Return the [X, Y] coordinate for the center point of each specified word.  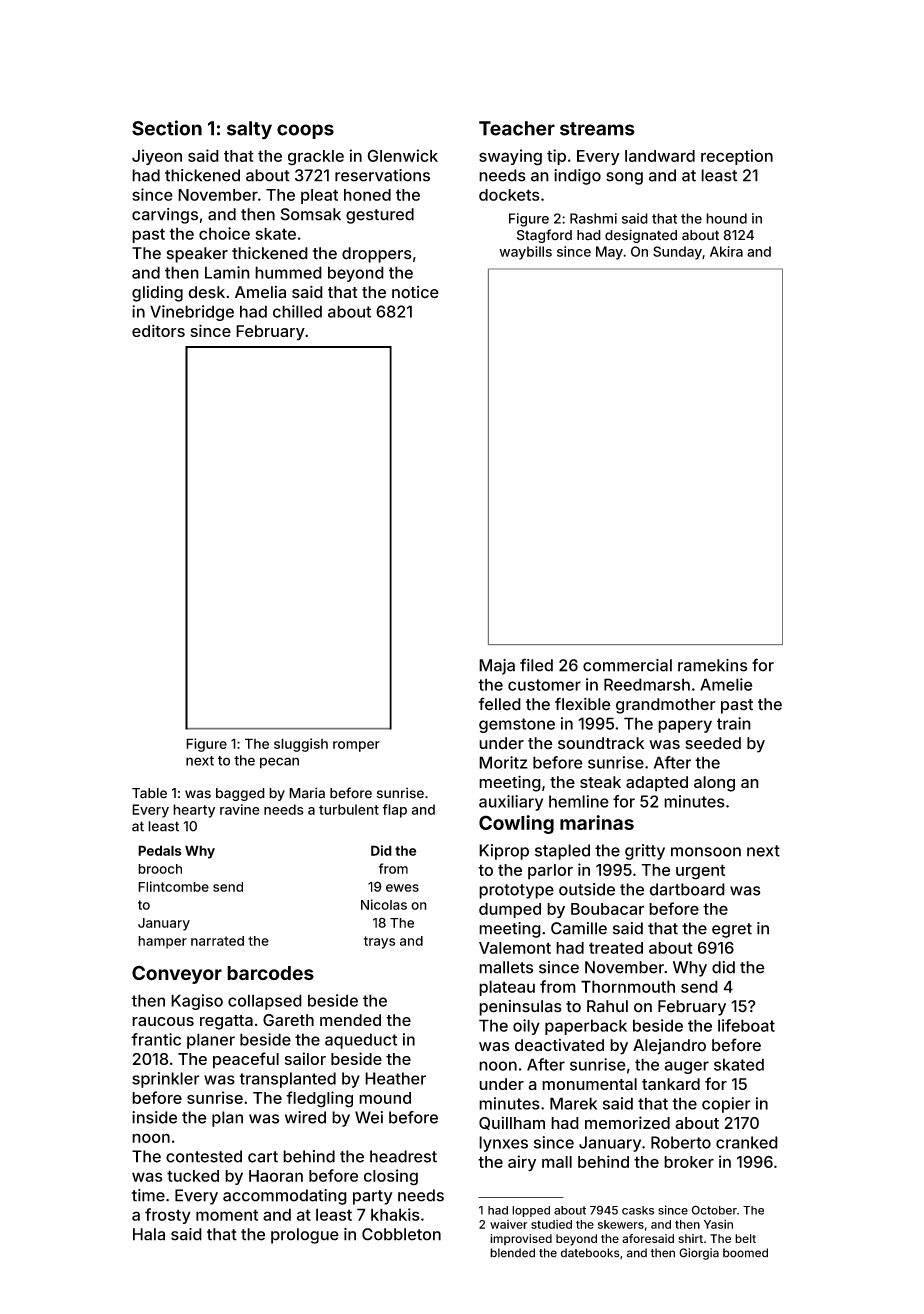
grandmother [666, 706]
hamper [162, 942]
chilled [297, 311]
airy [522, 1163]
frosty [168, 1216]
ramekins [713, 665]
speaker [197, 255]
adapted [657, 784]
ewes [402, 888]
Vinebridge [192, 313]
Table [149, 793]
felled [500, 704]
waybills [525, 253]
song [624, 178]
